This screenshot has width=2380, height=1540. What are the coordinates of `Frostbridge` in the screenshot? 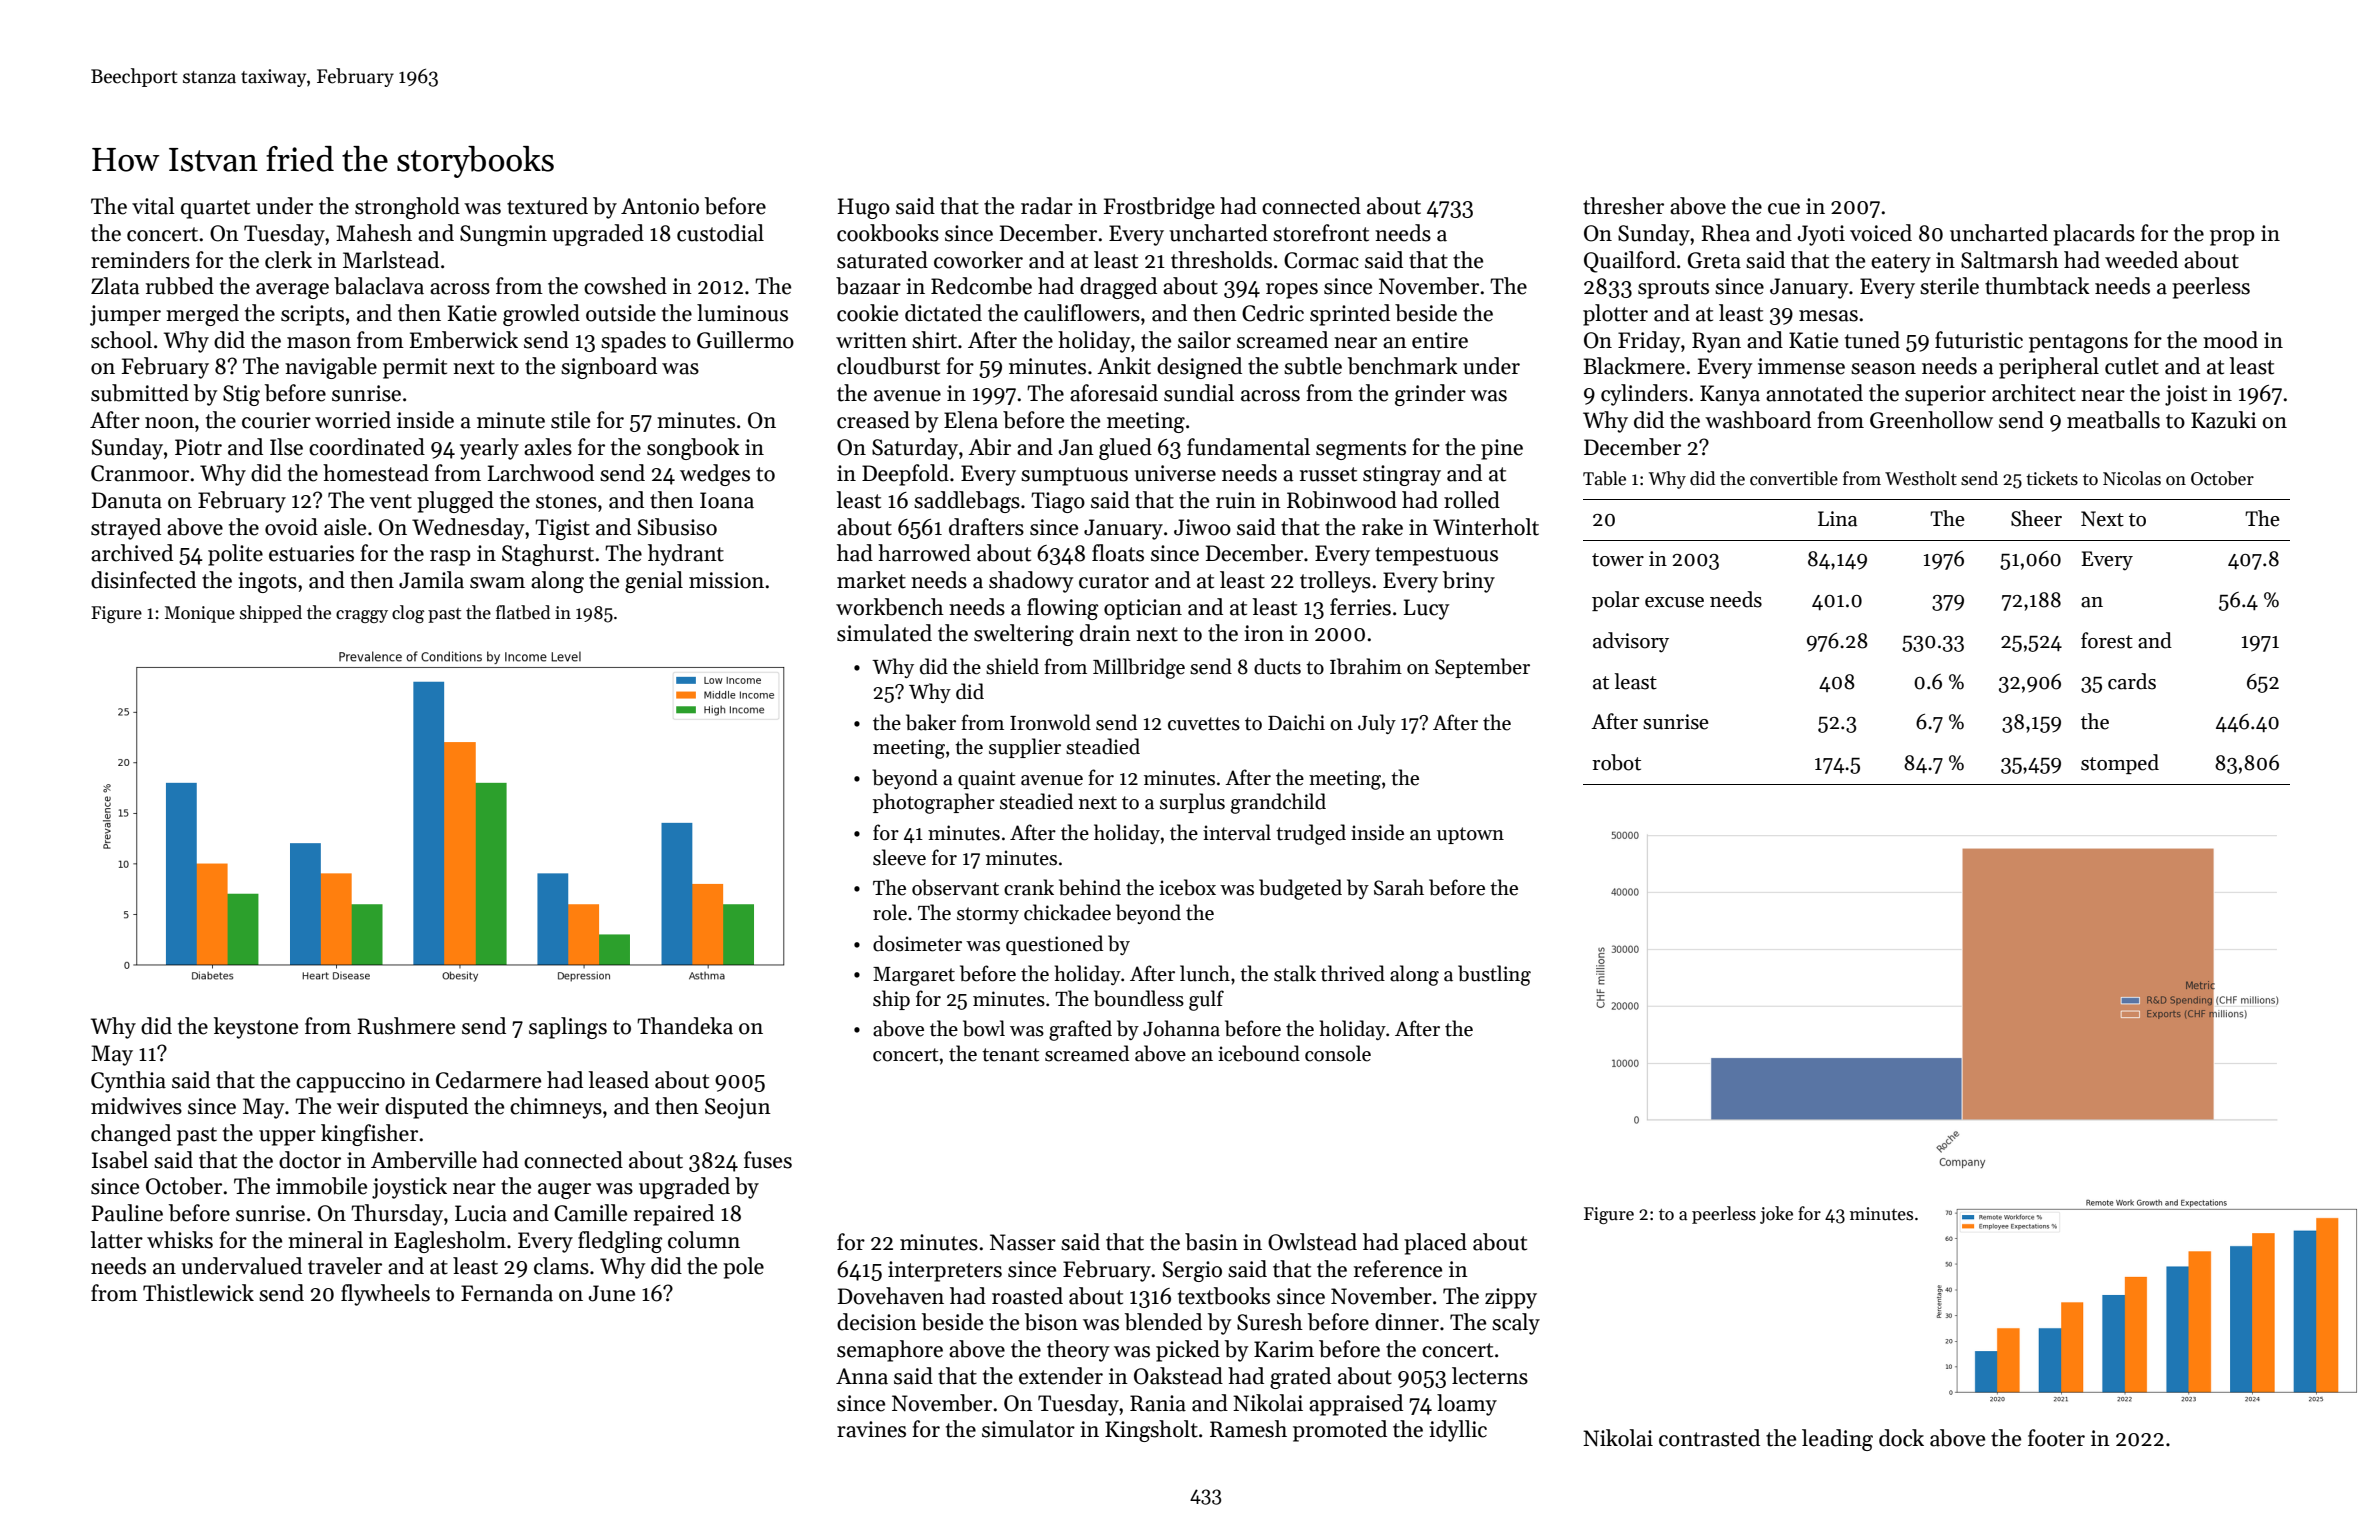 It's located at (1159, 208).
